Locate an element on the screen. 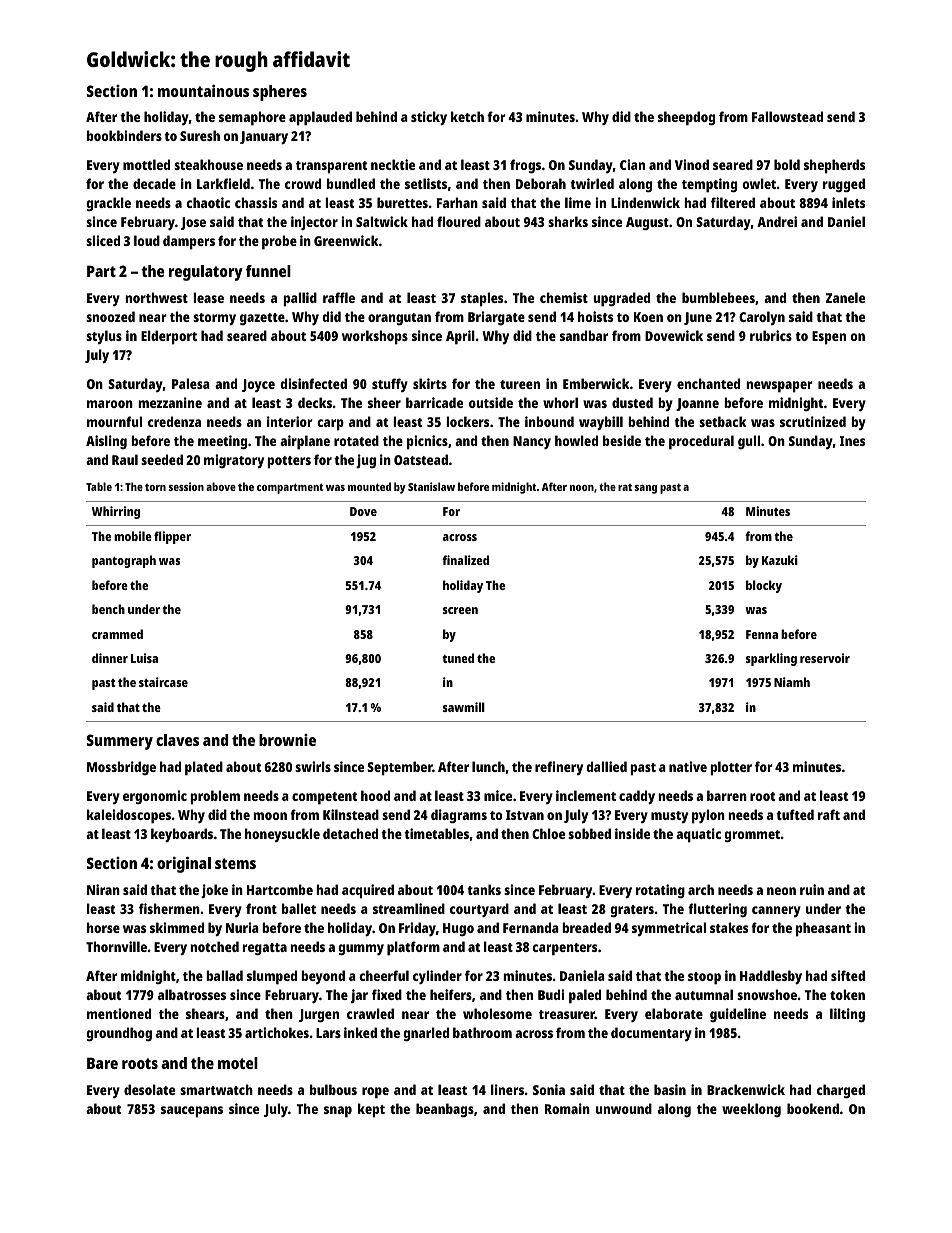 The image size is (952, 1233). Saltwick is located at coordinates (382, 221).
